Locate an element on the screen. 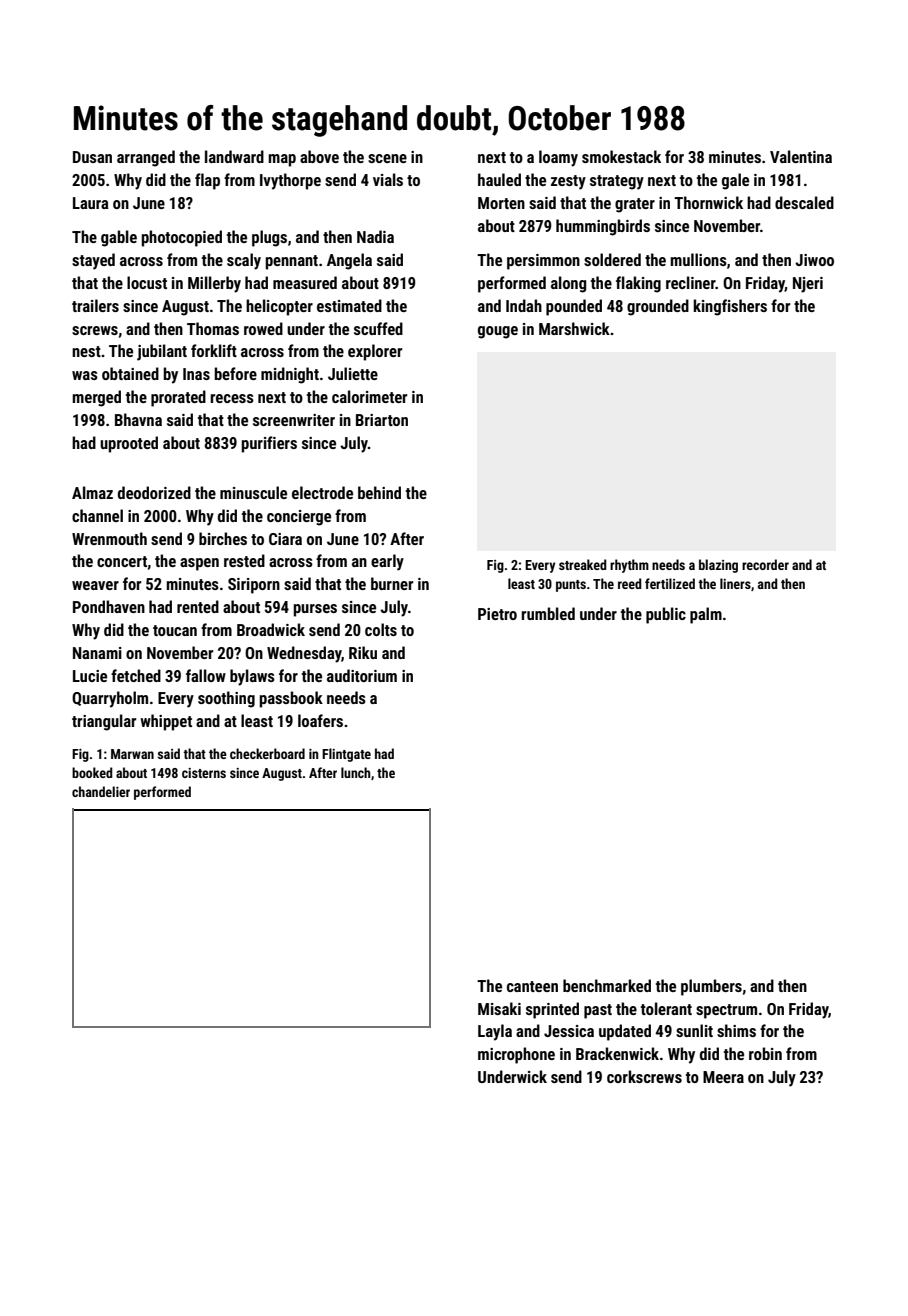 This screenshot has height=1316, width=908. Siriporn is located at coordinates (254, 586).
